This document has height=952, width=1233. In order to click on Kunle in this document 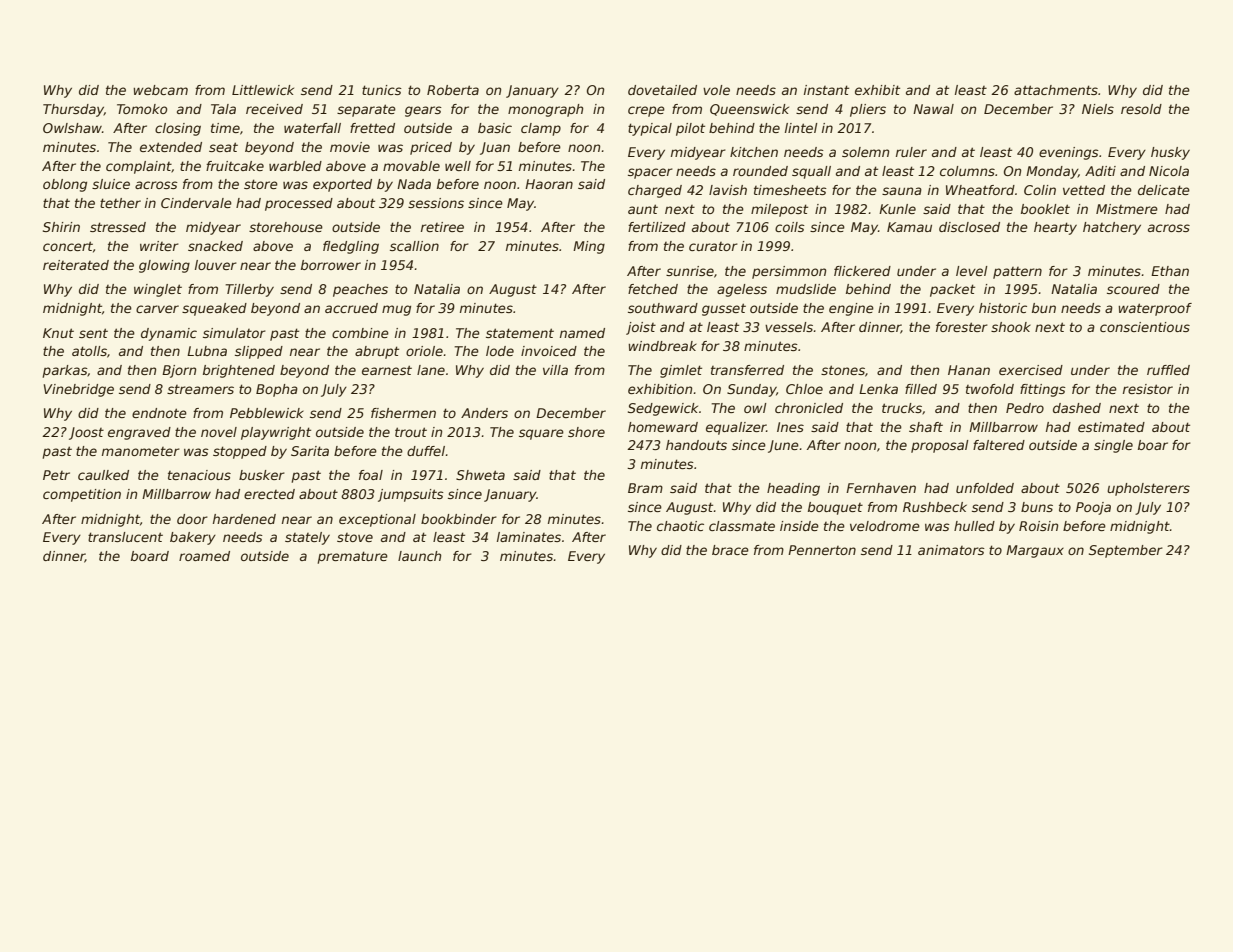, I will do `click(897, 209)`.
